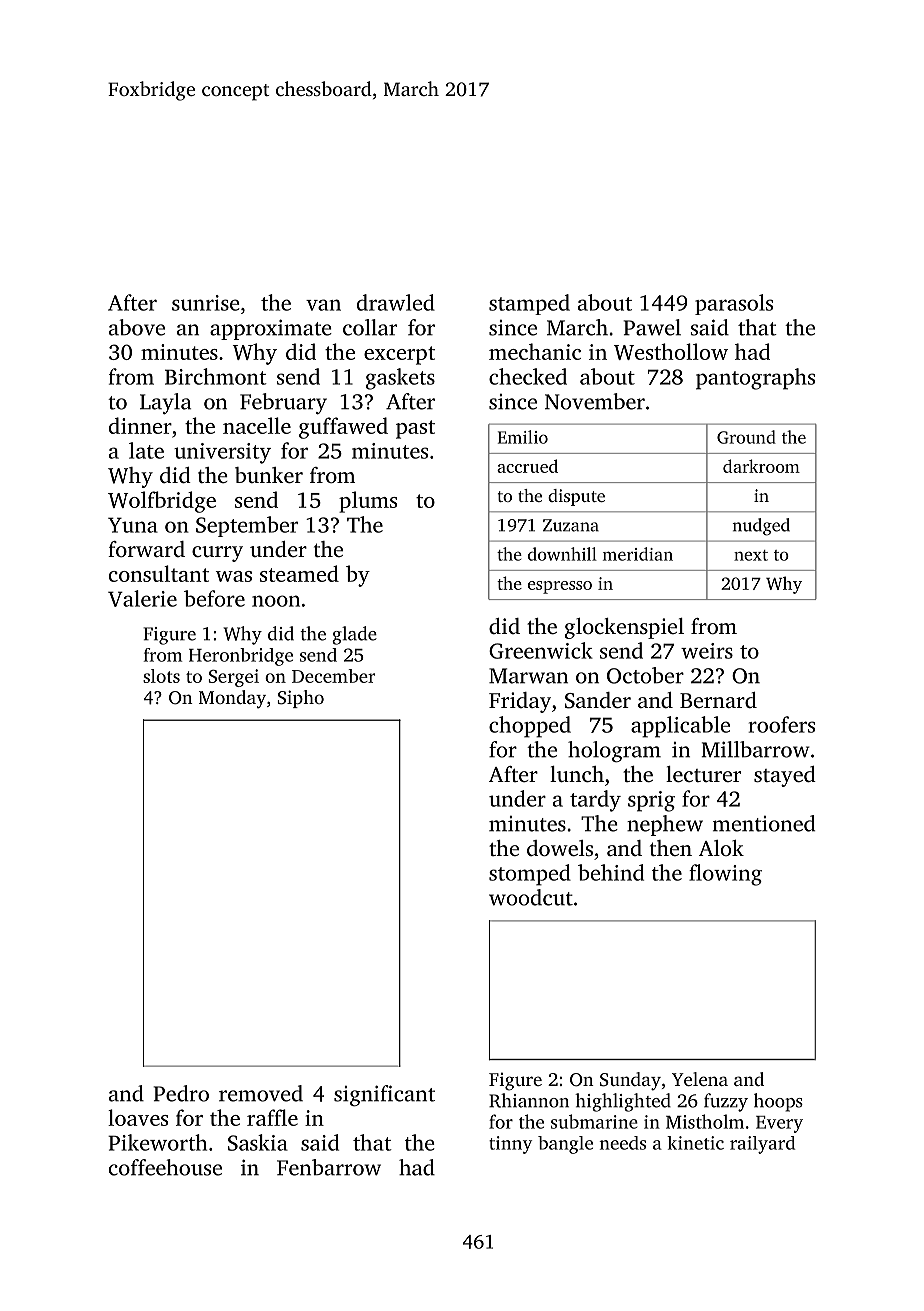 This page has width=924, height=1311. I want to click on glade, so click(354, 635).
